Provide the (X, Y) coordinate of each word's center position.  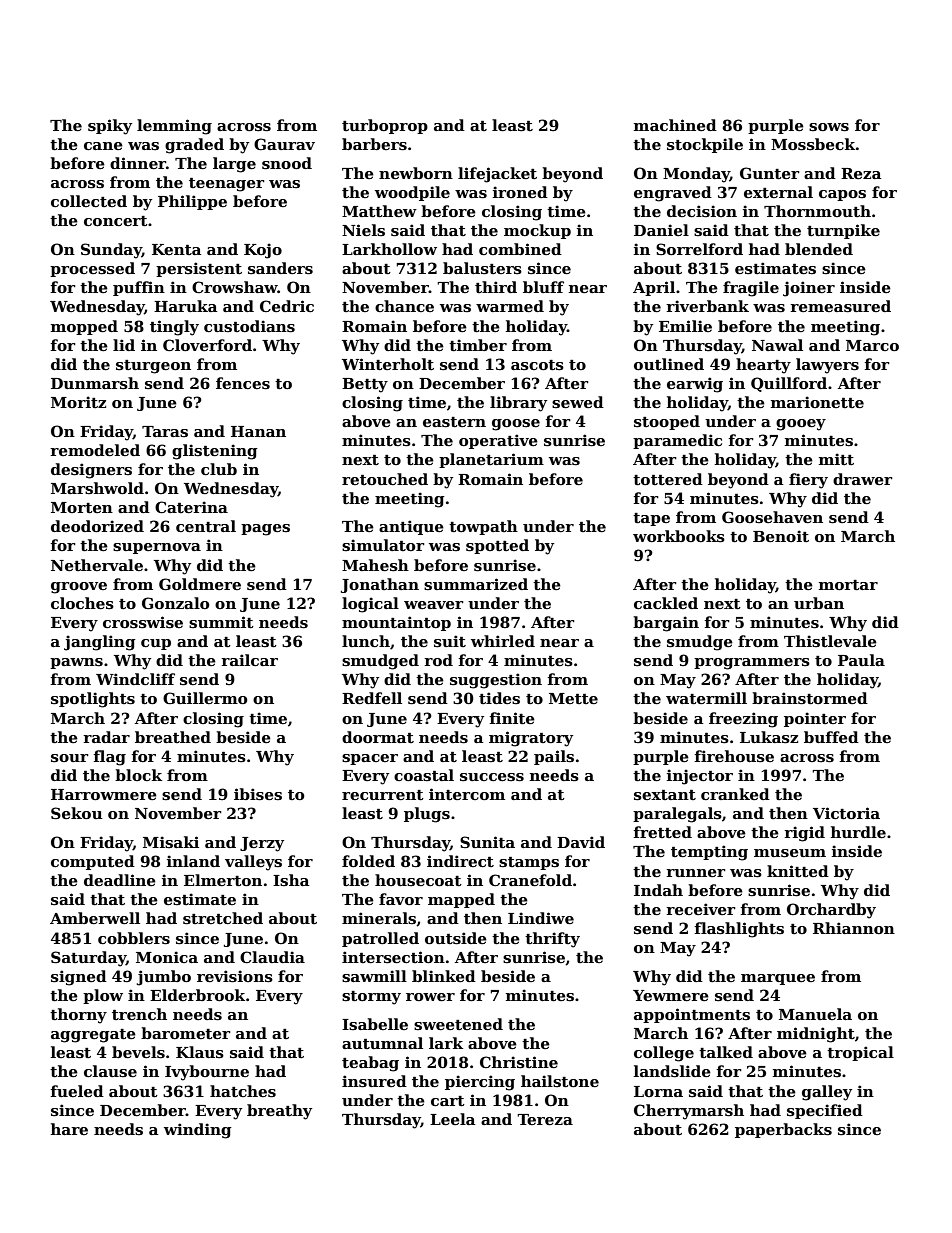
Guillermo (205, 698)
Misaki (171, 842)
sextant (665, 795)
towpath (483, 527)
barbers (374, 144)
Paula (861, 660)
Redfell (372, 698)
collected (89, 201)
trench (139, 1014)
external (778, 192)
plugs (427, 815)
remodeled (95, 450)
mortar (848, 585)
